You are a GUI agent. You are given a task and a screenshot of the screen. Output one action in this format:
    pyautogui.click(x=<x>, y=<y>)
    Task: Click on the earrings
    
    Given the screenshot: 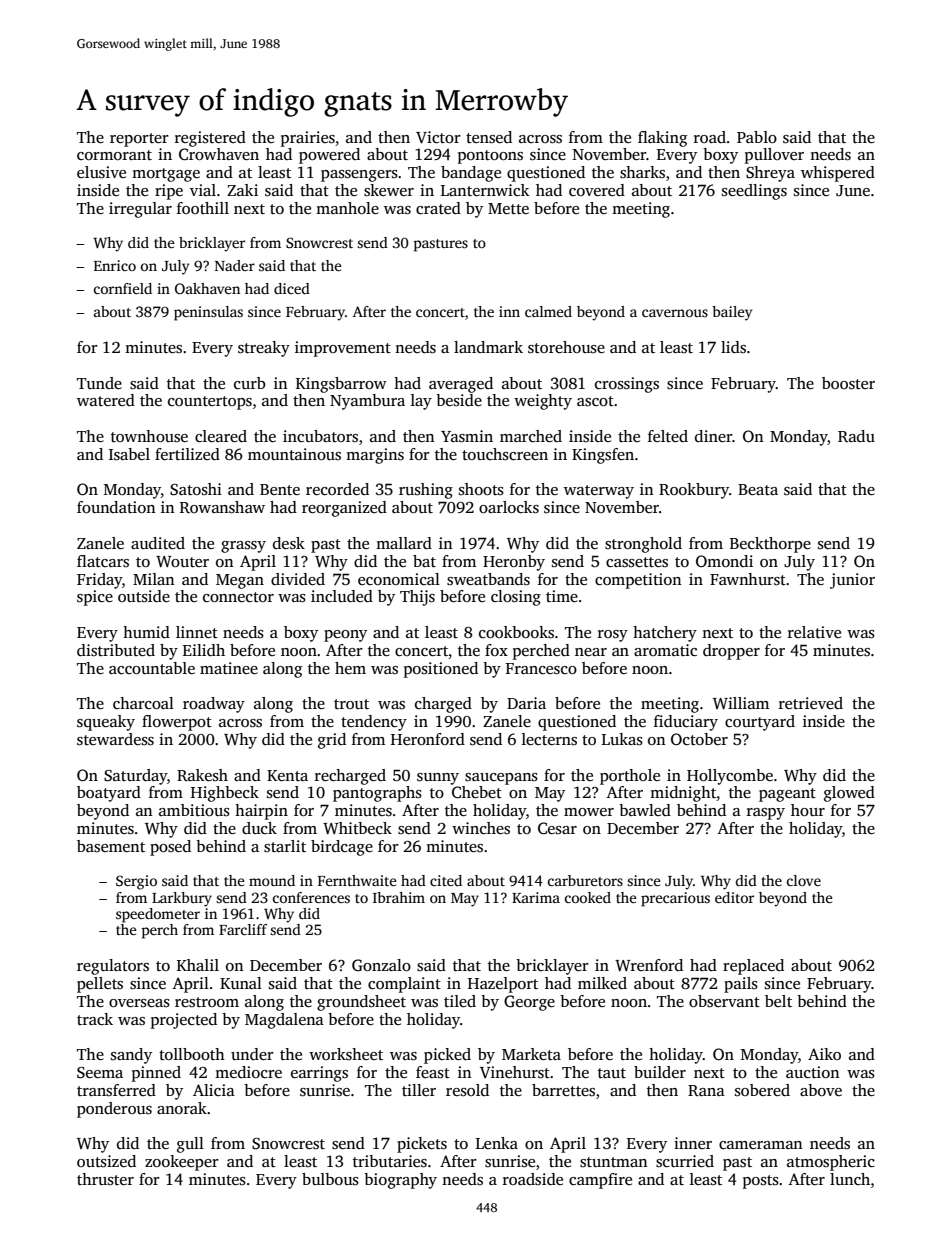 What is the action you would take?
    pyautogui.click(x=319, y=1074)
